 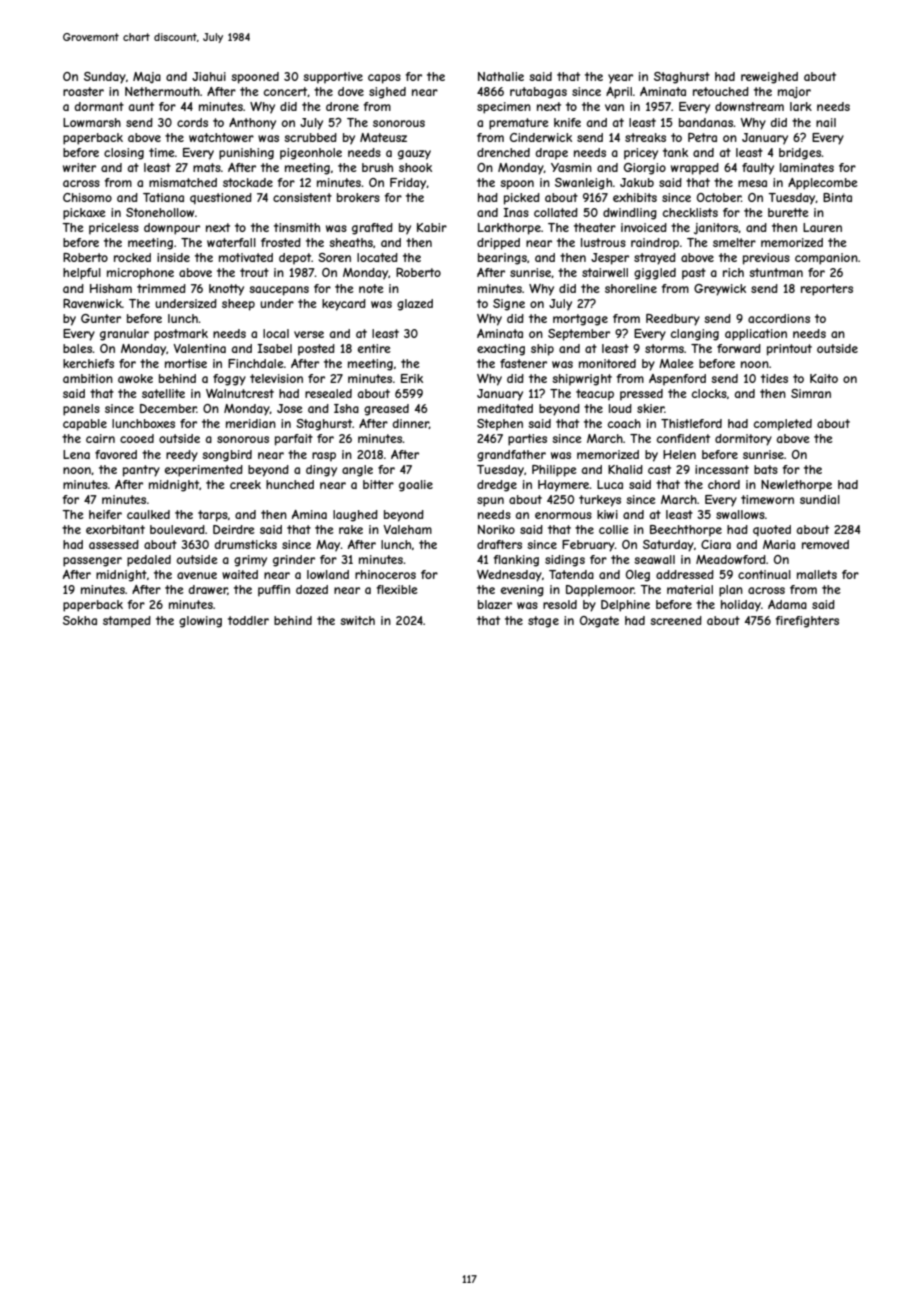 I want to click on fastener, so click(x=523, y=363).
